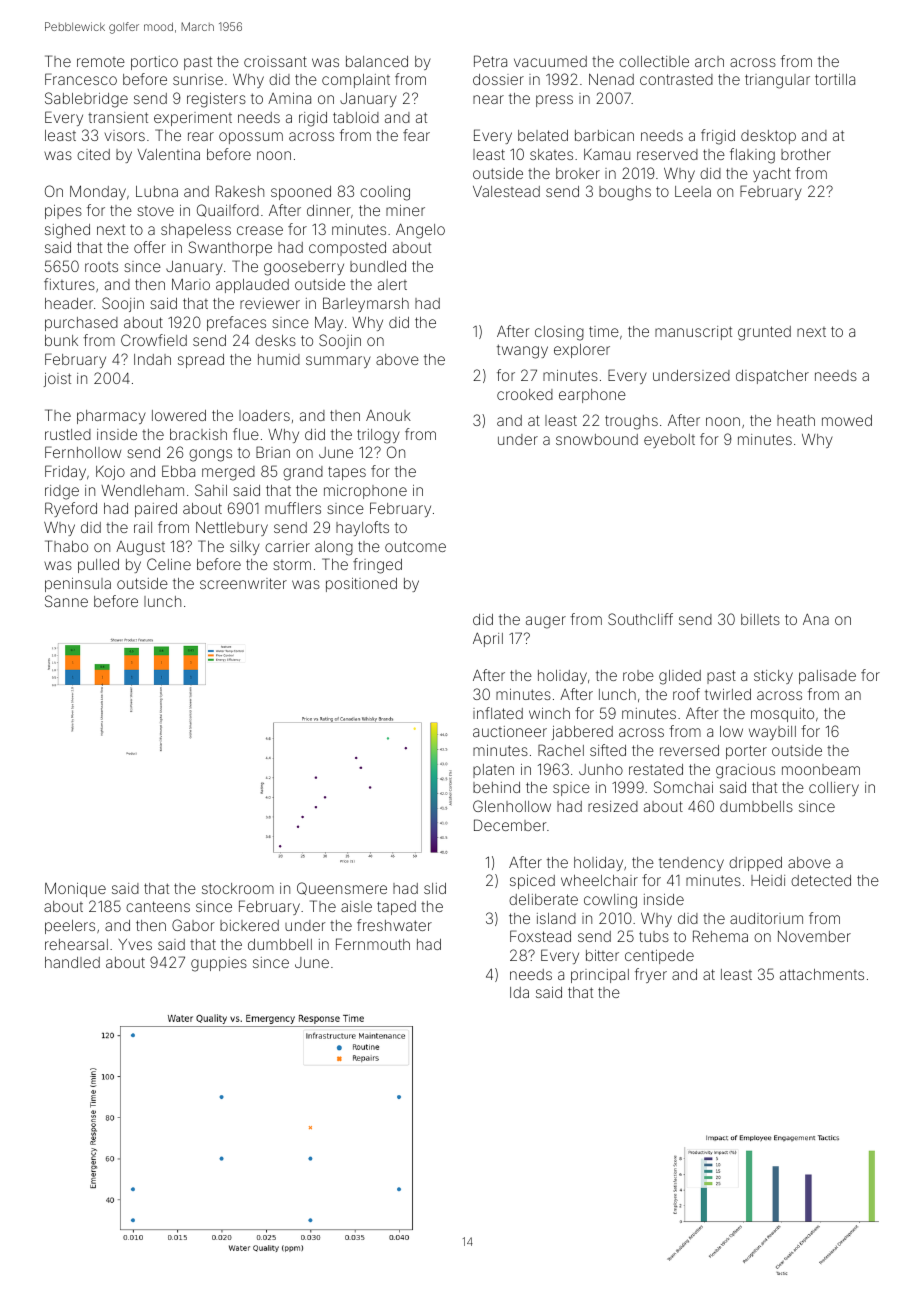 Image resolution: width=924 pixels, height=1308 pixels. I want to click on positioned, so click(361, 585).
